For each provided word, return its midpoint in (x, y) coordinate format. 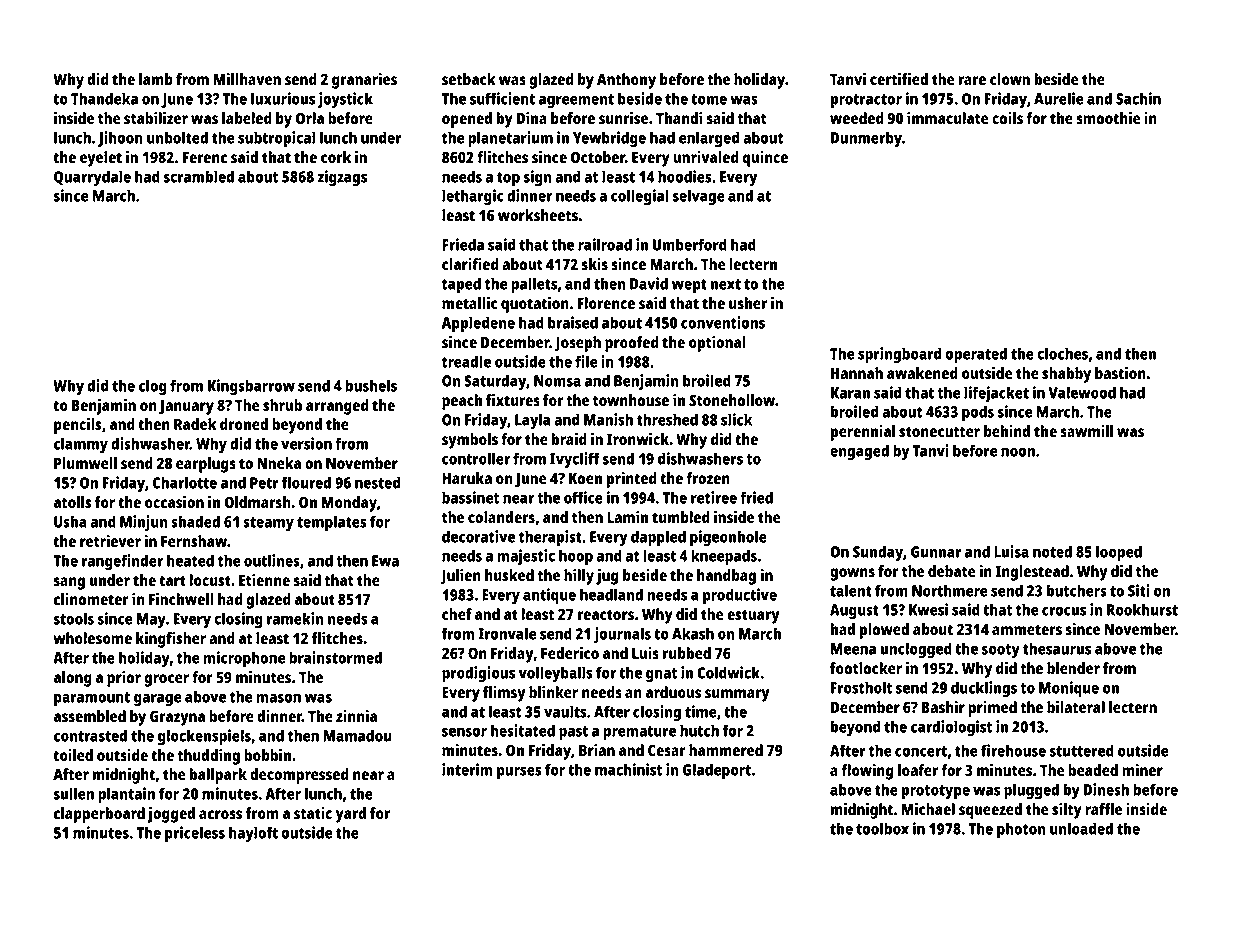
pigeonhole (728, 538)
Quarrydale (92, 178)
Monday (349, 504)
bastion (1120, 373)
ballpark (218, 776)
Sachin (1138, 98)
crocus (1064, 611)
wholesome (92, 638)
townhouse (631, 400)
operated (976, 355)
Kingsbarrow (251, 387)
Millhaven (247, 79)
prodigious (478, 674)
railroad (605, 244)
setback (469, 79)
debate (952, 571)
